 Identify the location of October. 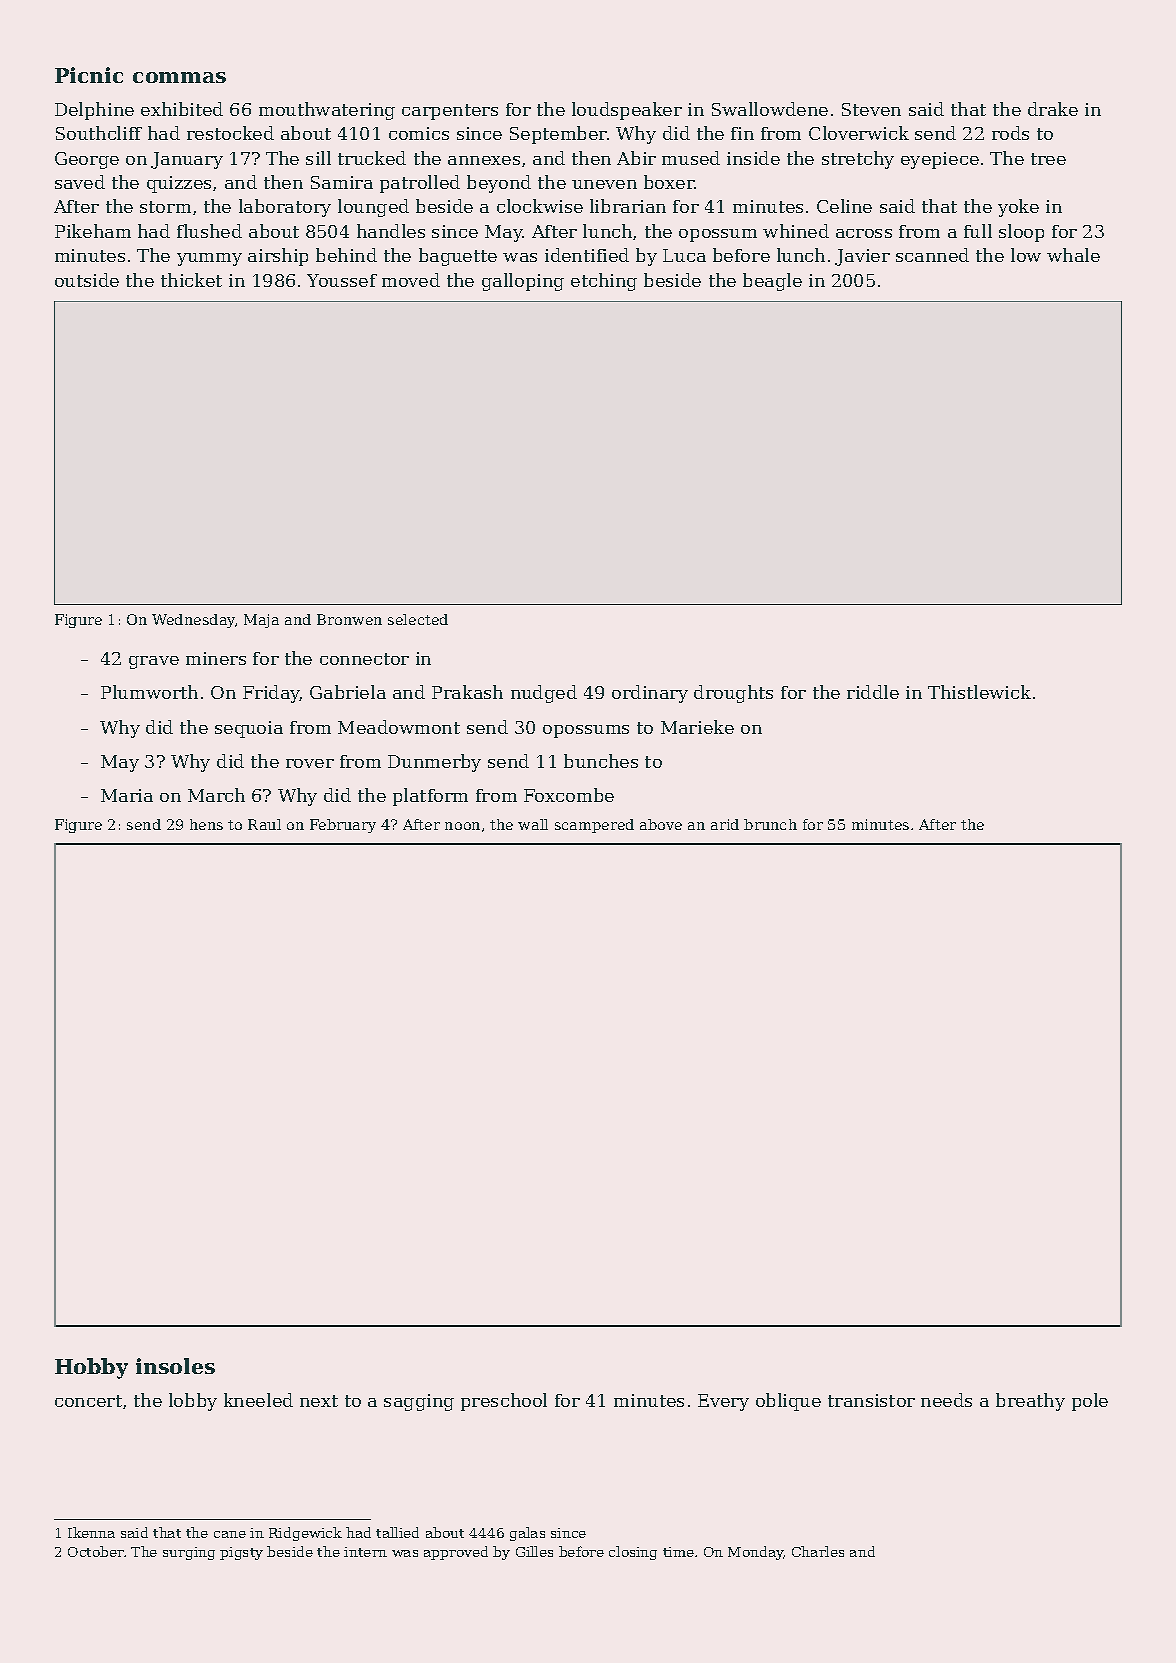
(96, 1551).
